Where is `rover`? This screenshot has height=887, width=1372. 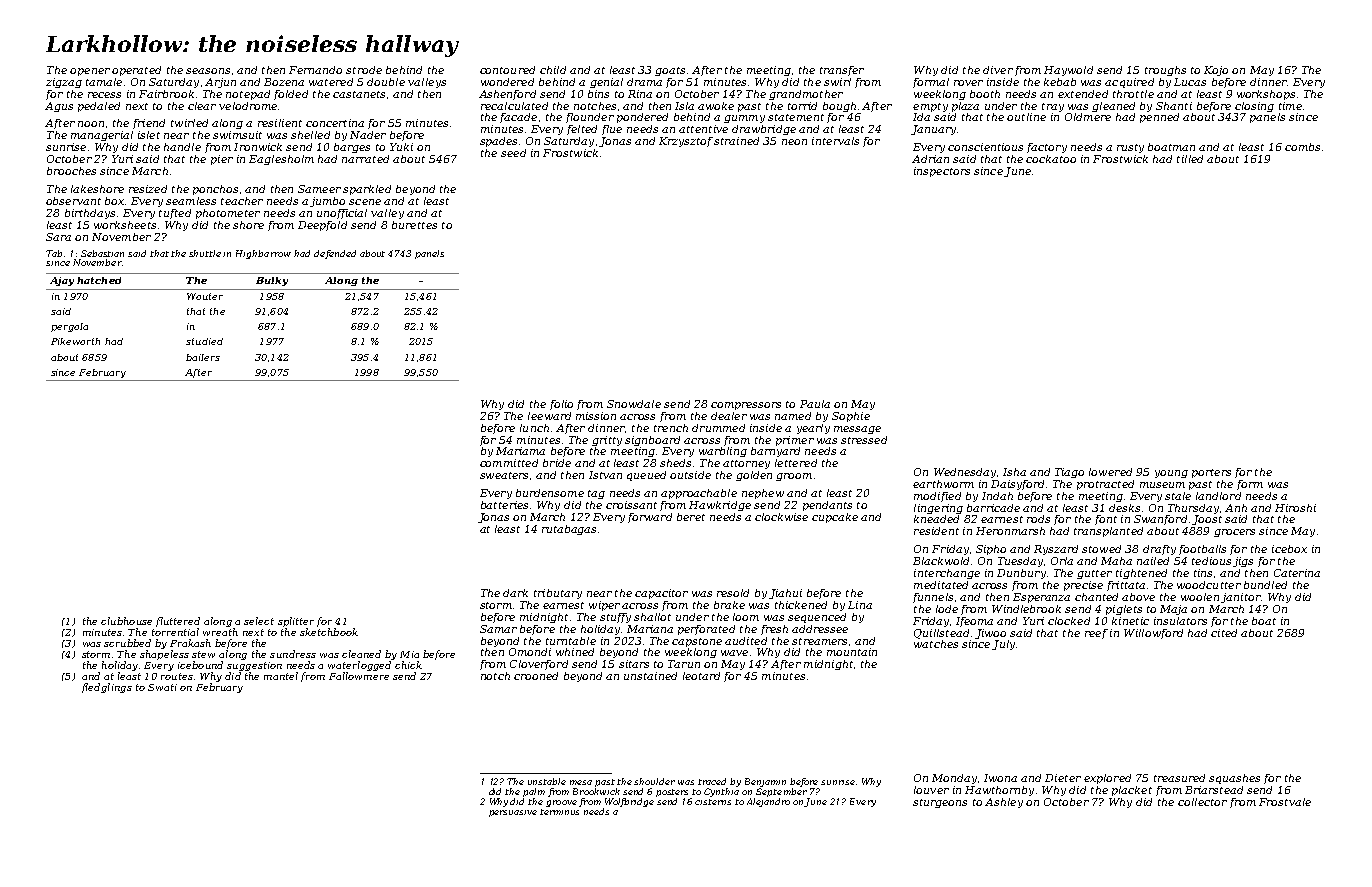
rover is located at coordinates (968, 83).
